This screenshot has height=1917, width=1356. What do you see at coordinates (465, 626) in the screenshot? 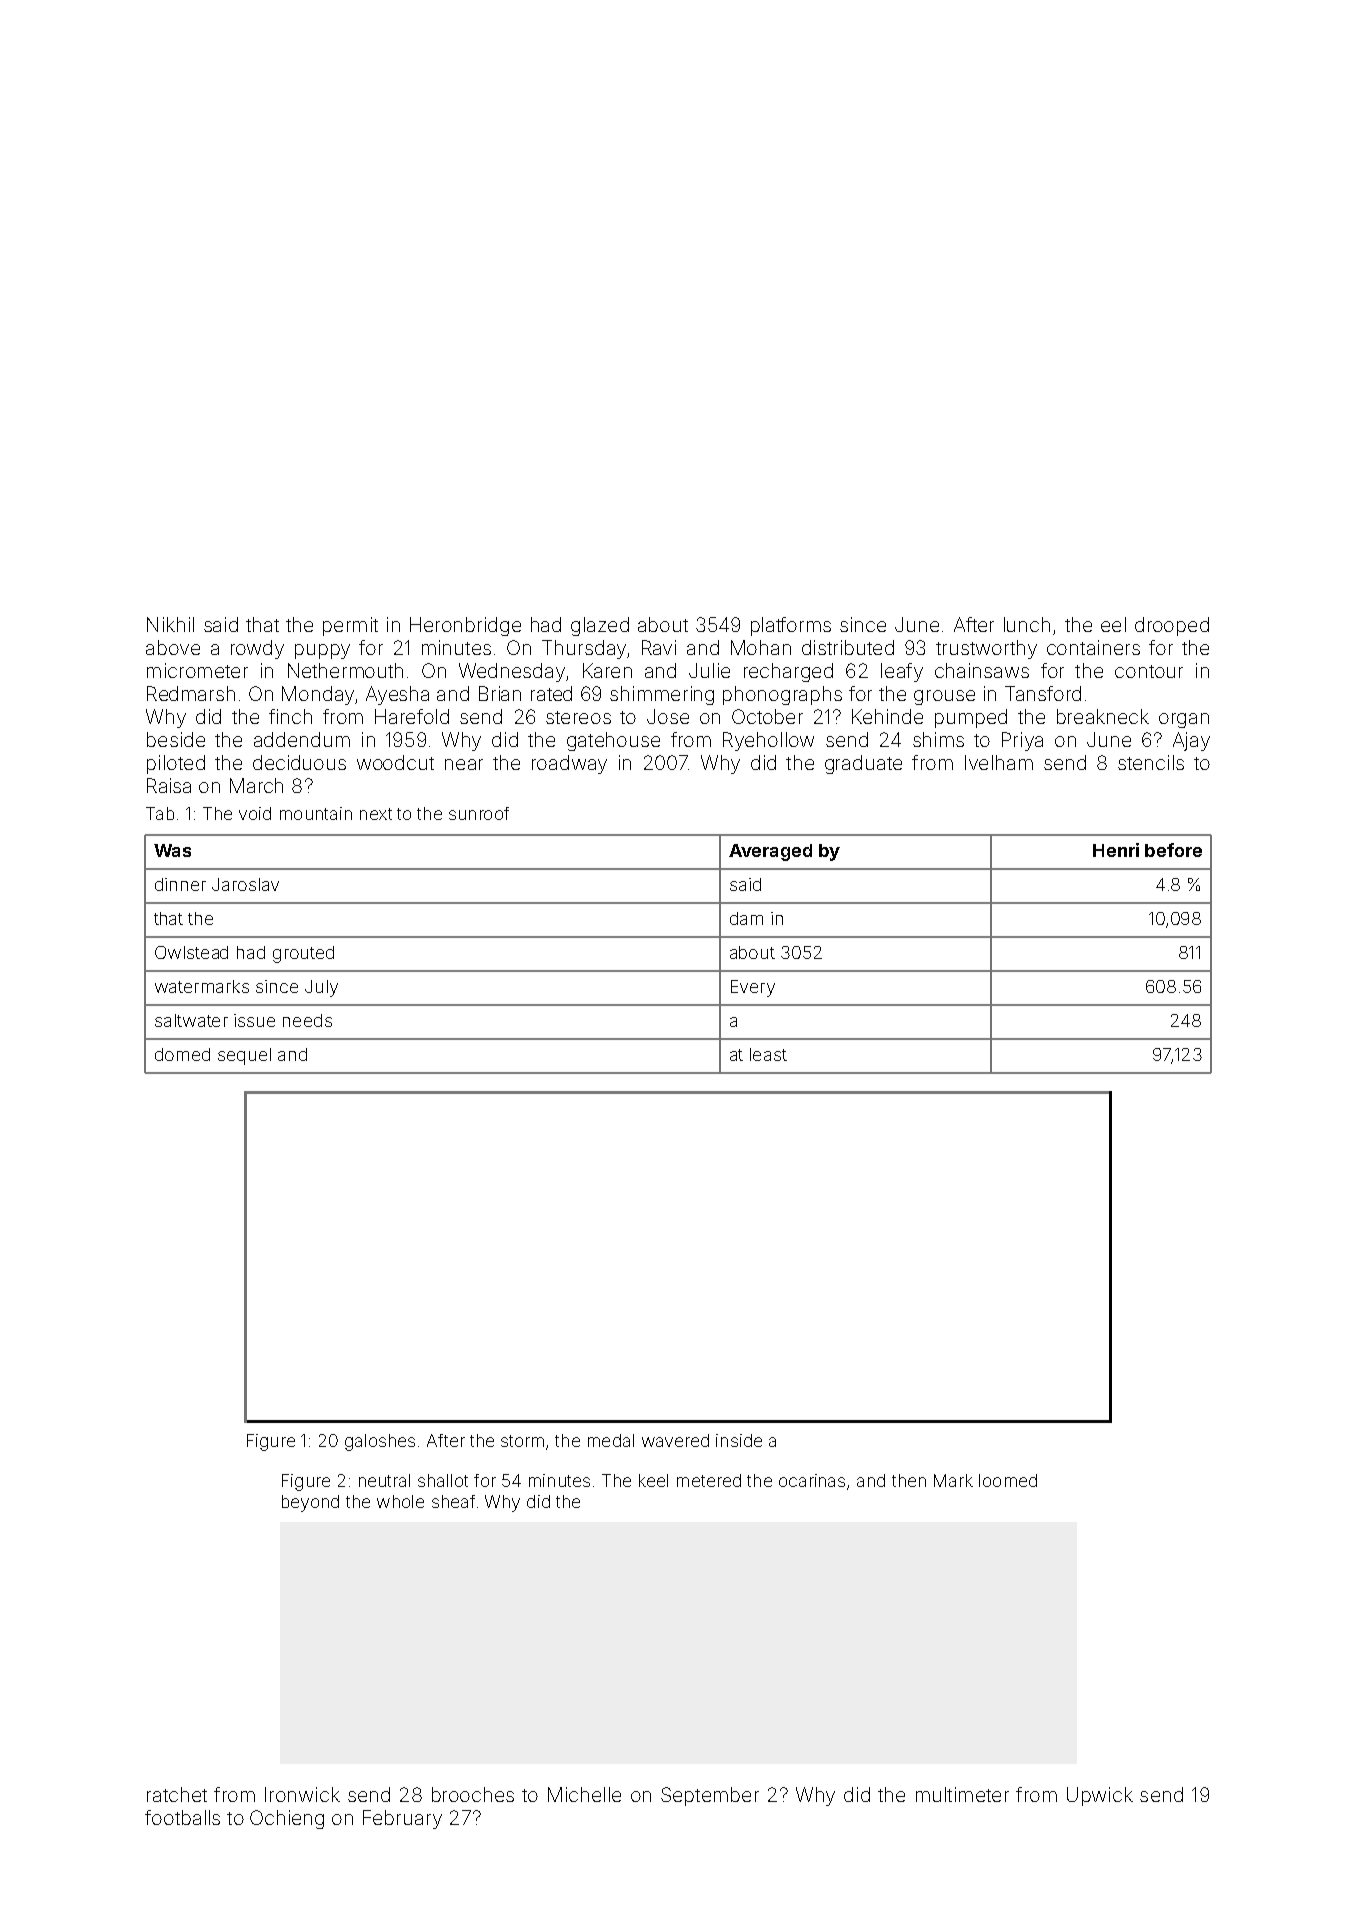
I see `Heronbridge` at bounding box center [465, 626].
